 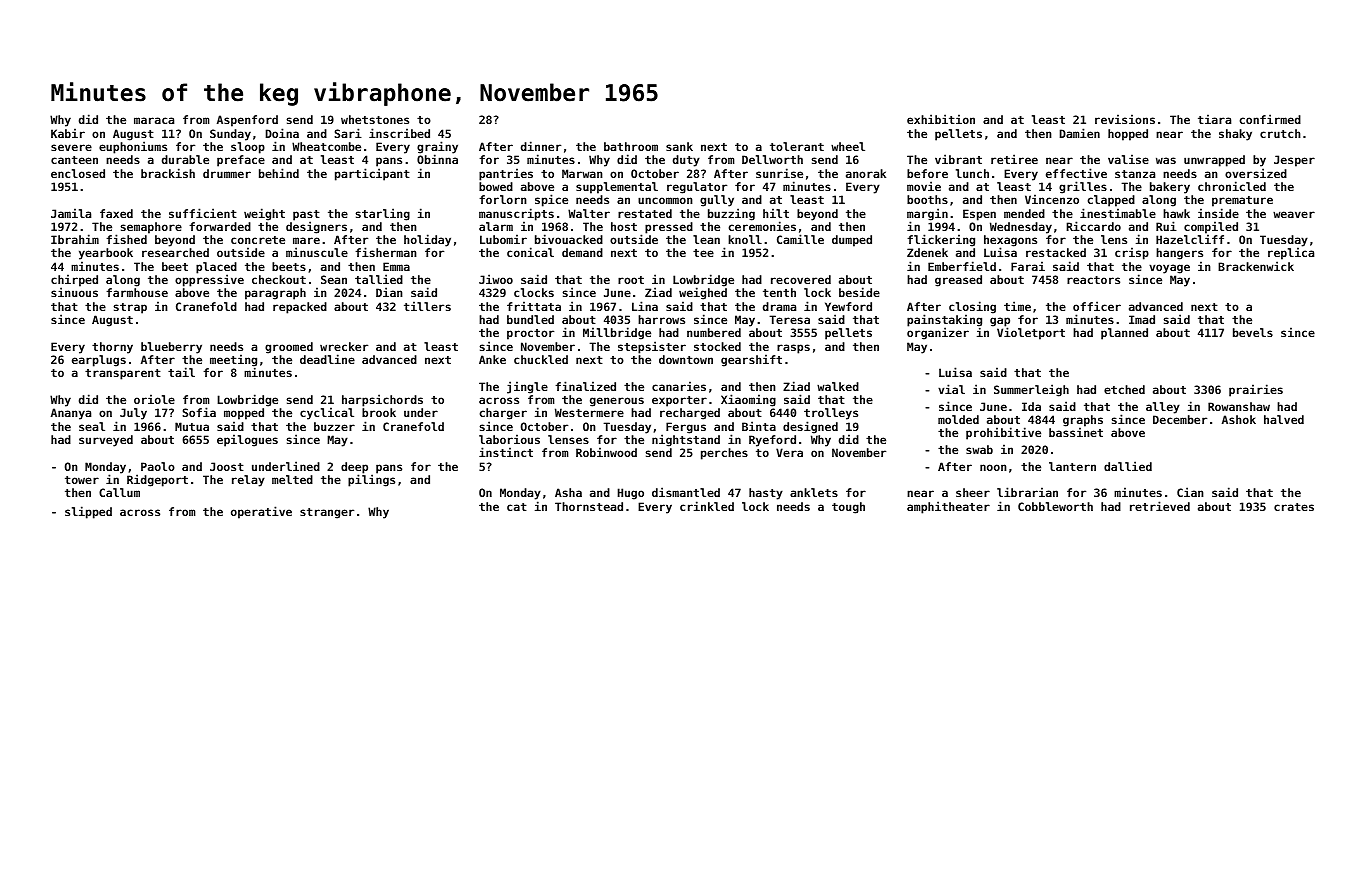 I want to click on prairies, so click(x=1256, y=390).
